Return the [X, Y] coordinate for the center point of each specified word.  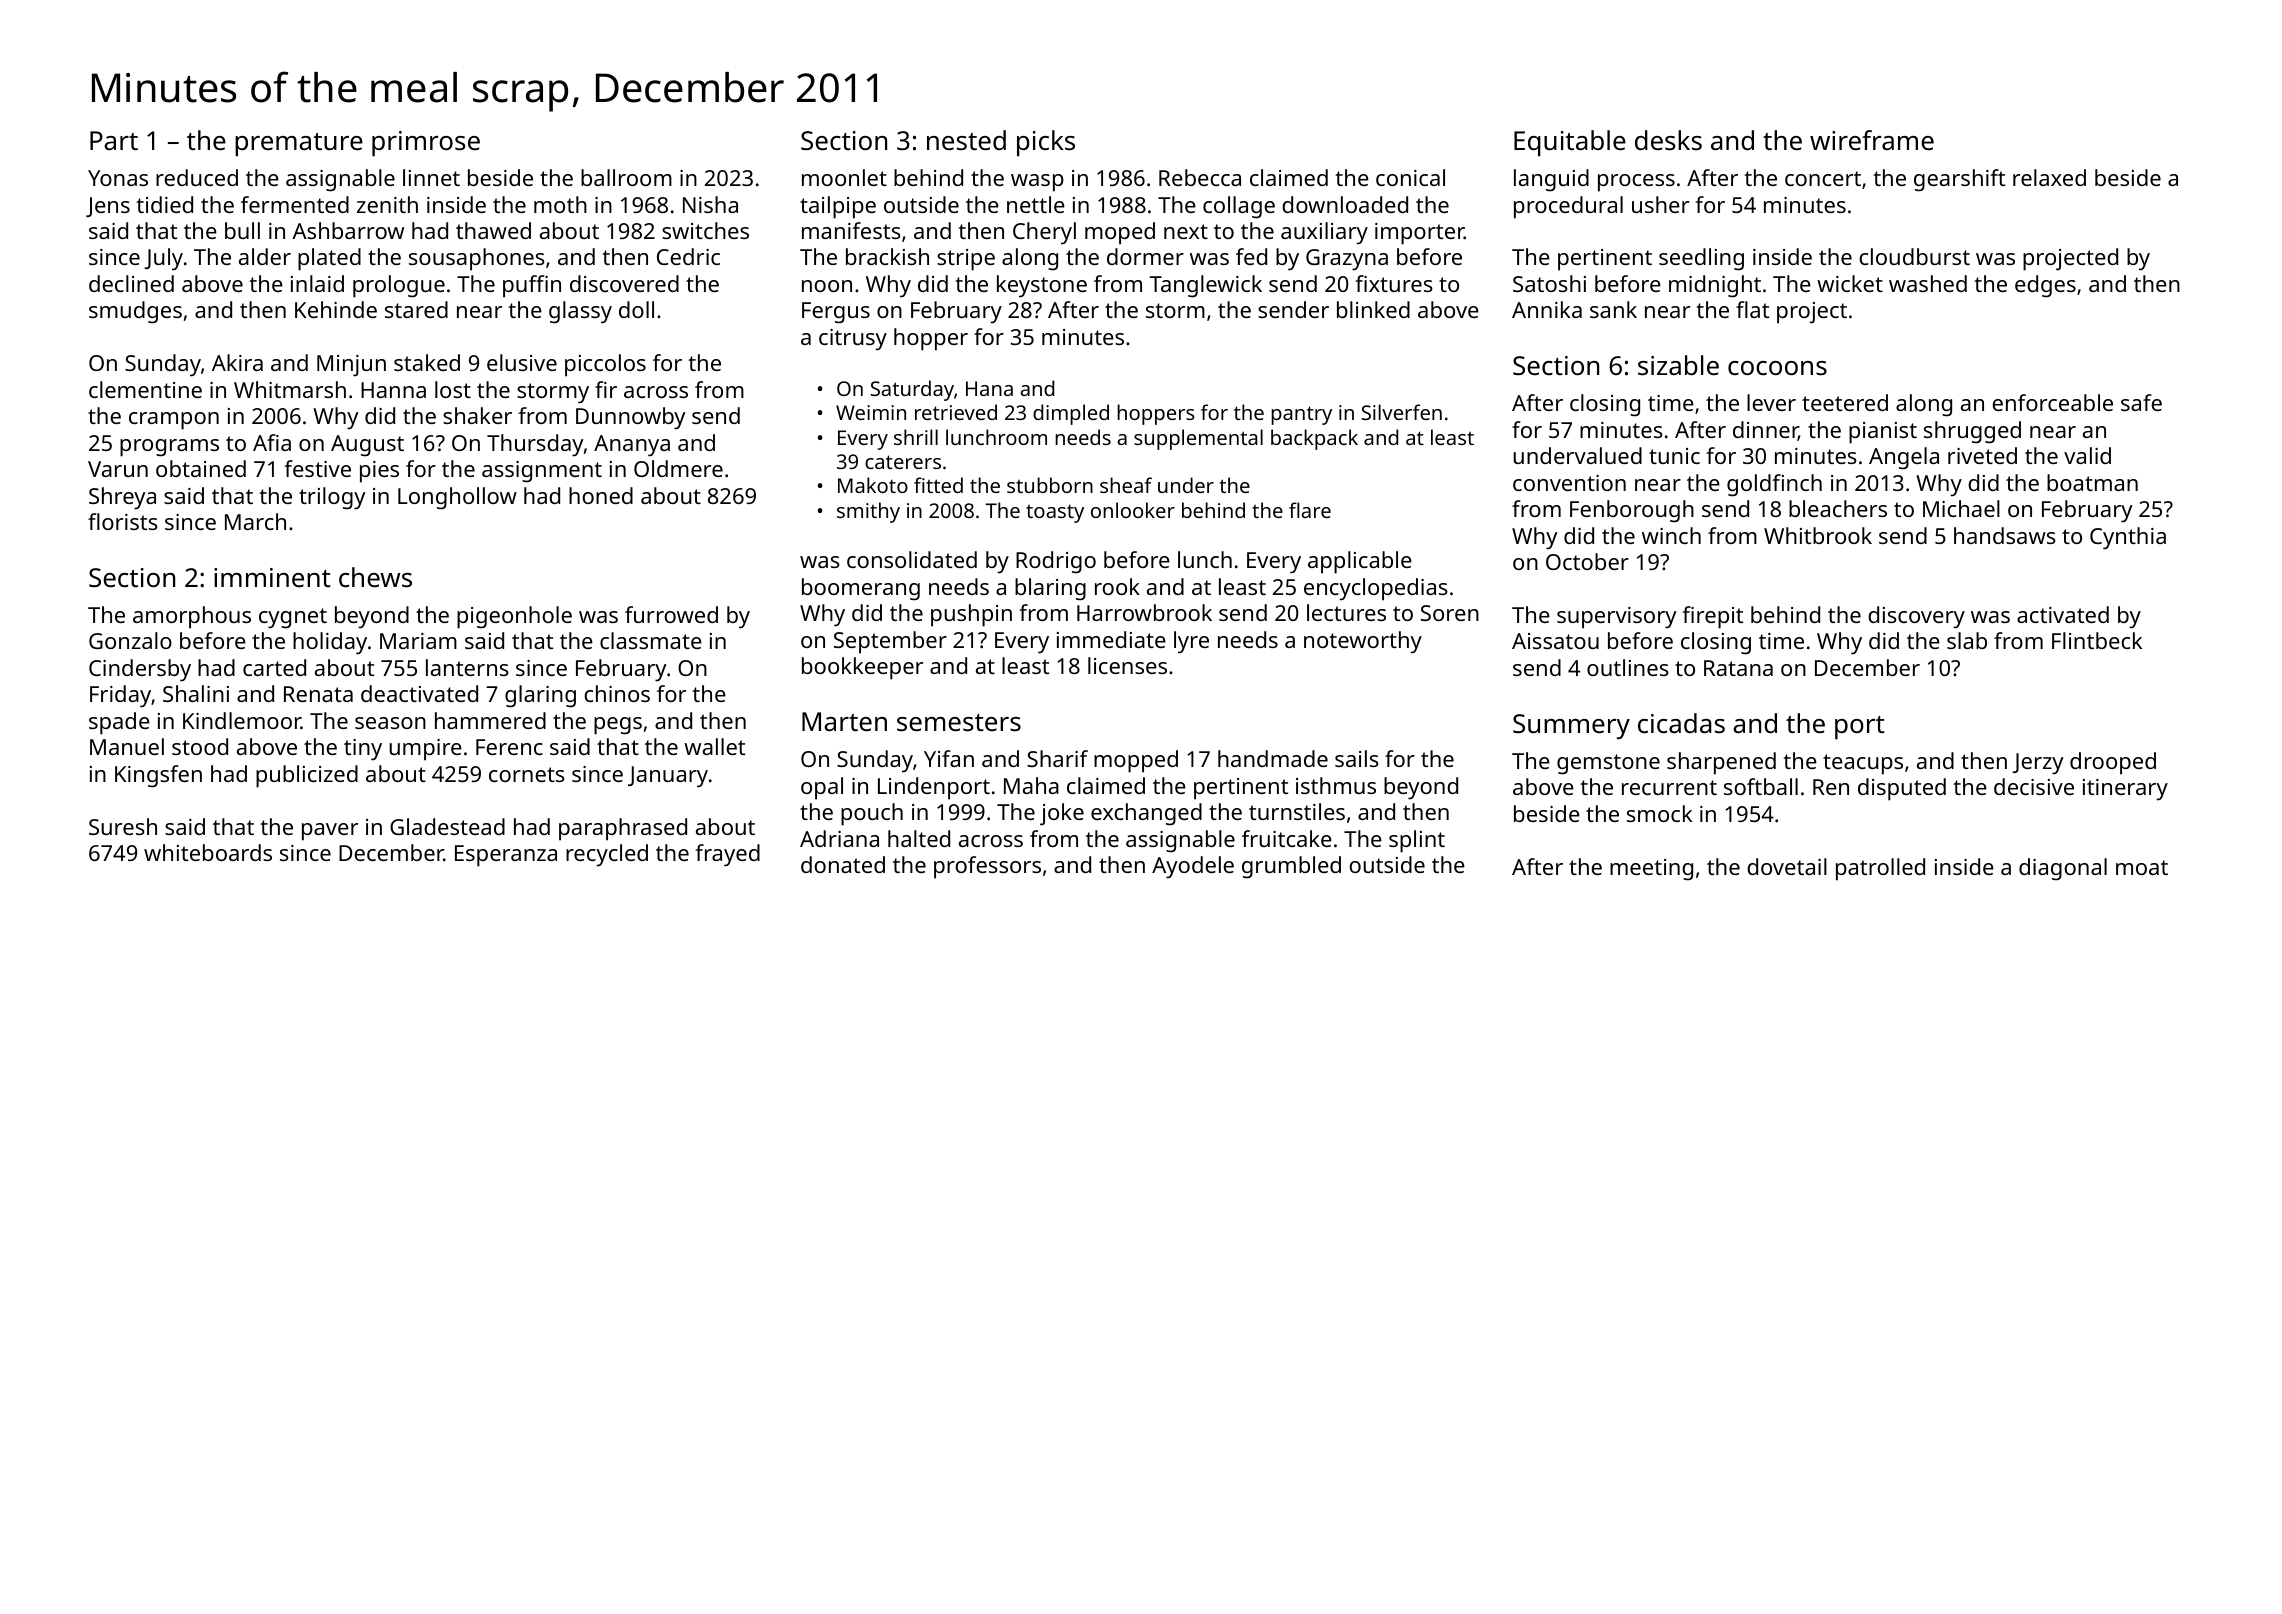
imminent [272, 577]
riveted [1982, 455]
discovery [1916, 617]
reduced [197, 177]
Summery [1571, 726]
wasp [1037, 183]
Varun [118, 469]
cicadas [1681, 723]
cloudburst [1914, 256]
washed [1928, 283]
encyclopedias [1376, 589]
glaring [540, 696]
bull [242, 230]
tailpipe [838, 207]
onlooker [1133, 510]
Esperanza [506, 856]
